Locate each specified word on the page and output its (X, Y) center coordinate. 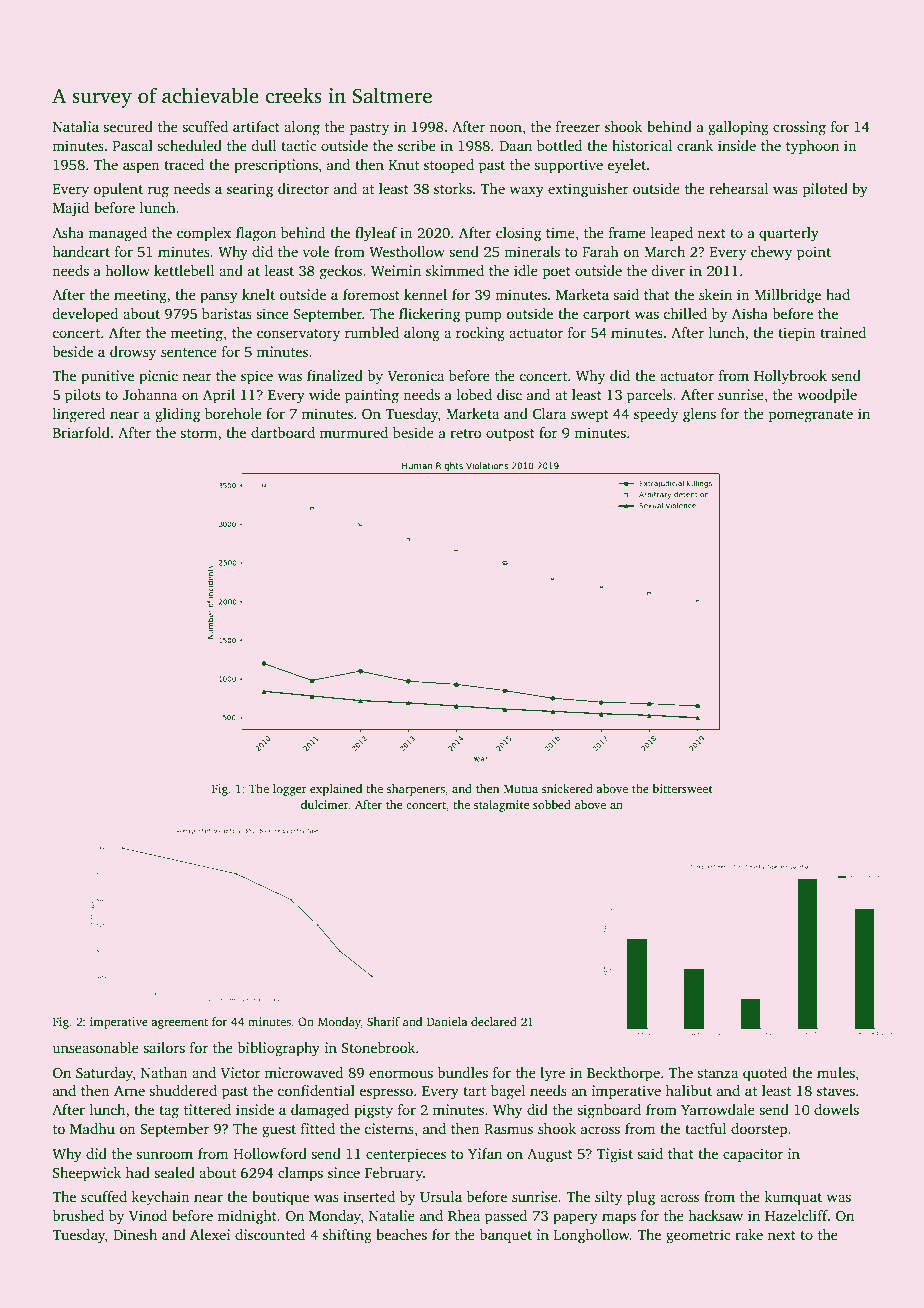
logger (290, 790)
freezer (578, 126)
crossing (799, 128)
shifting (347, 1236)
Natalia (76, 126)
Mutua (521, 788)
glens (699, 415)
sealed (174, 1172)
